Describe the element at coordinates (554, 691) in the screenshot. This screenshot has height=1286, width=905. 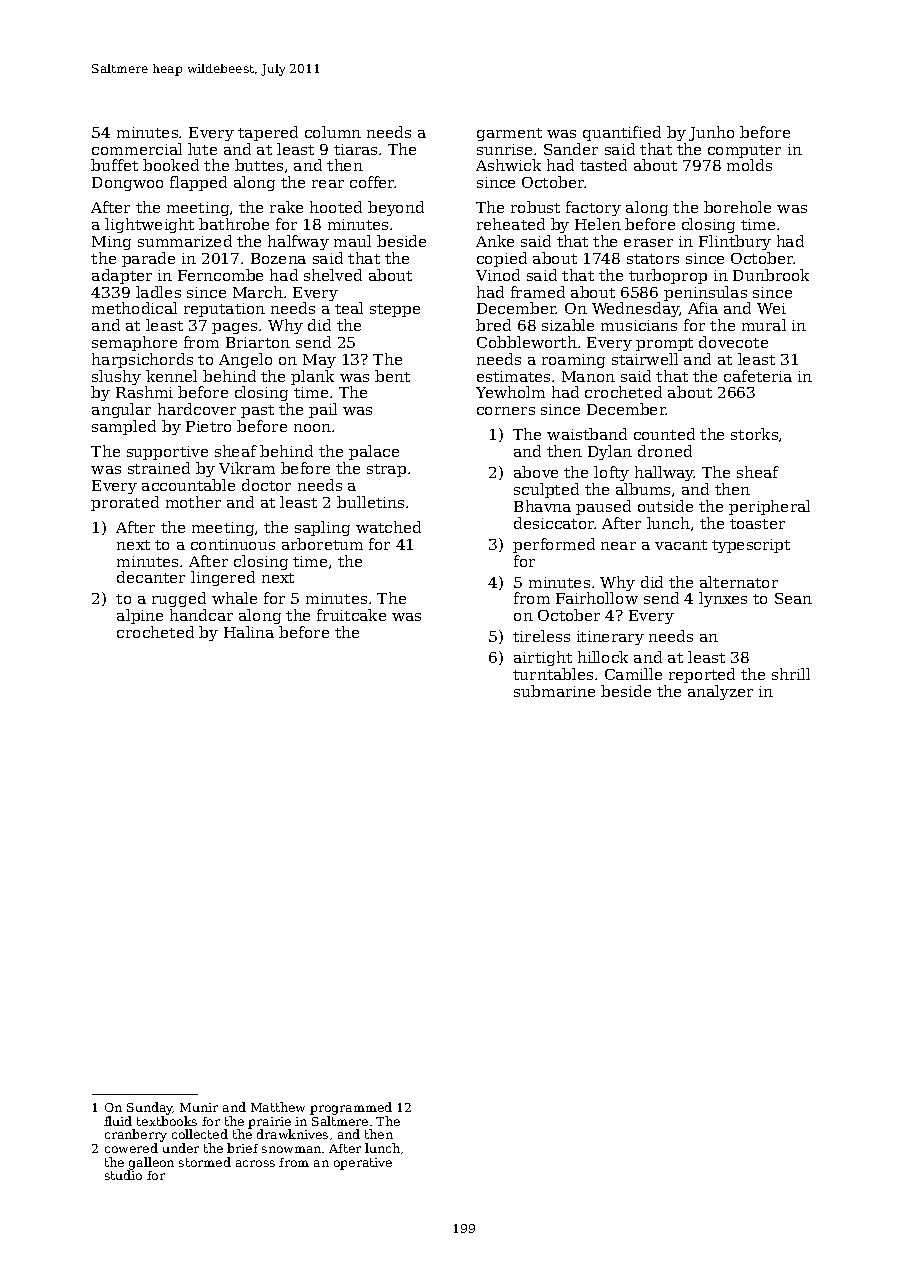
I see `submarine` at that location.
